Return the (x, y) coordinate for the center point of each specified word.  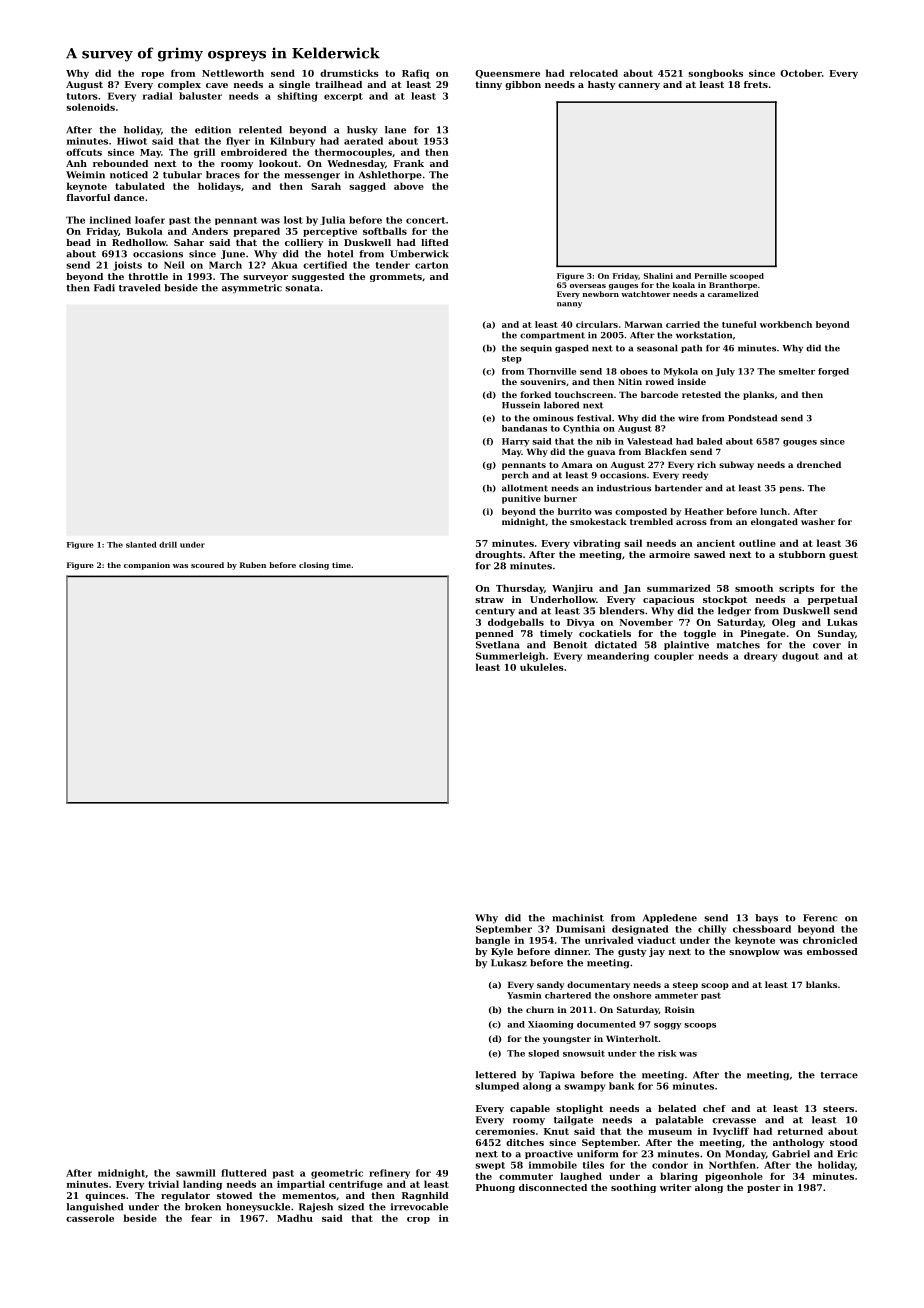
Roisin (680, 1009)
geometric (337, 1174)
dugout (800, 657)
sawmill (196, 1173)
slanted (141, 545)
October (801, 73)
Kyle (502, 952)
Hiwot (132, 141)
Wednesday (356, 164)
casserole (90, 1218)
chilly (712, 930)
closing (314, 566)
